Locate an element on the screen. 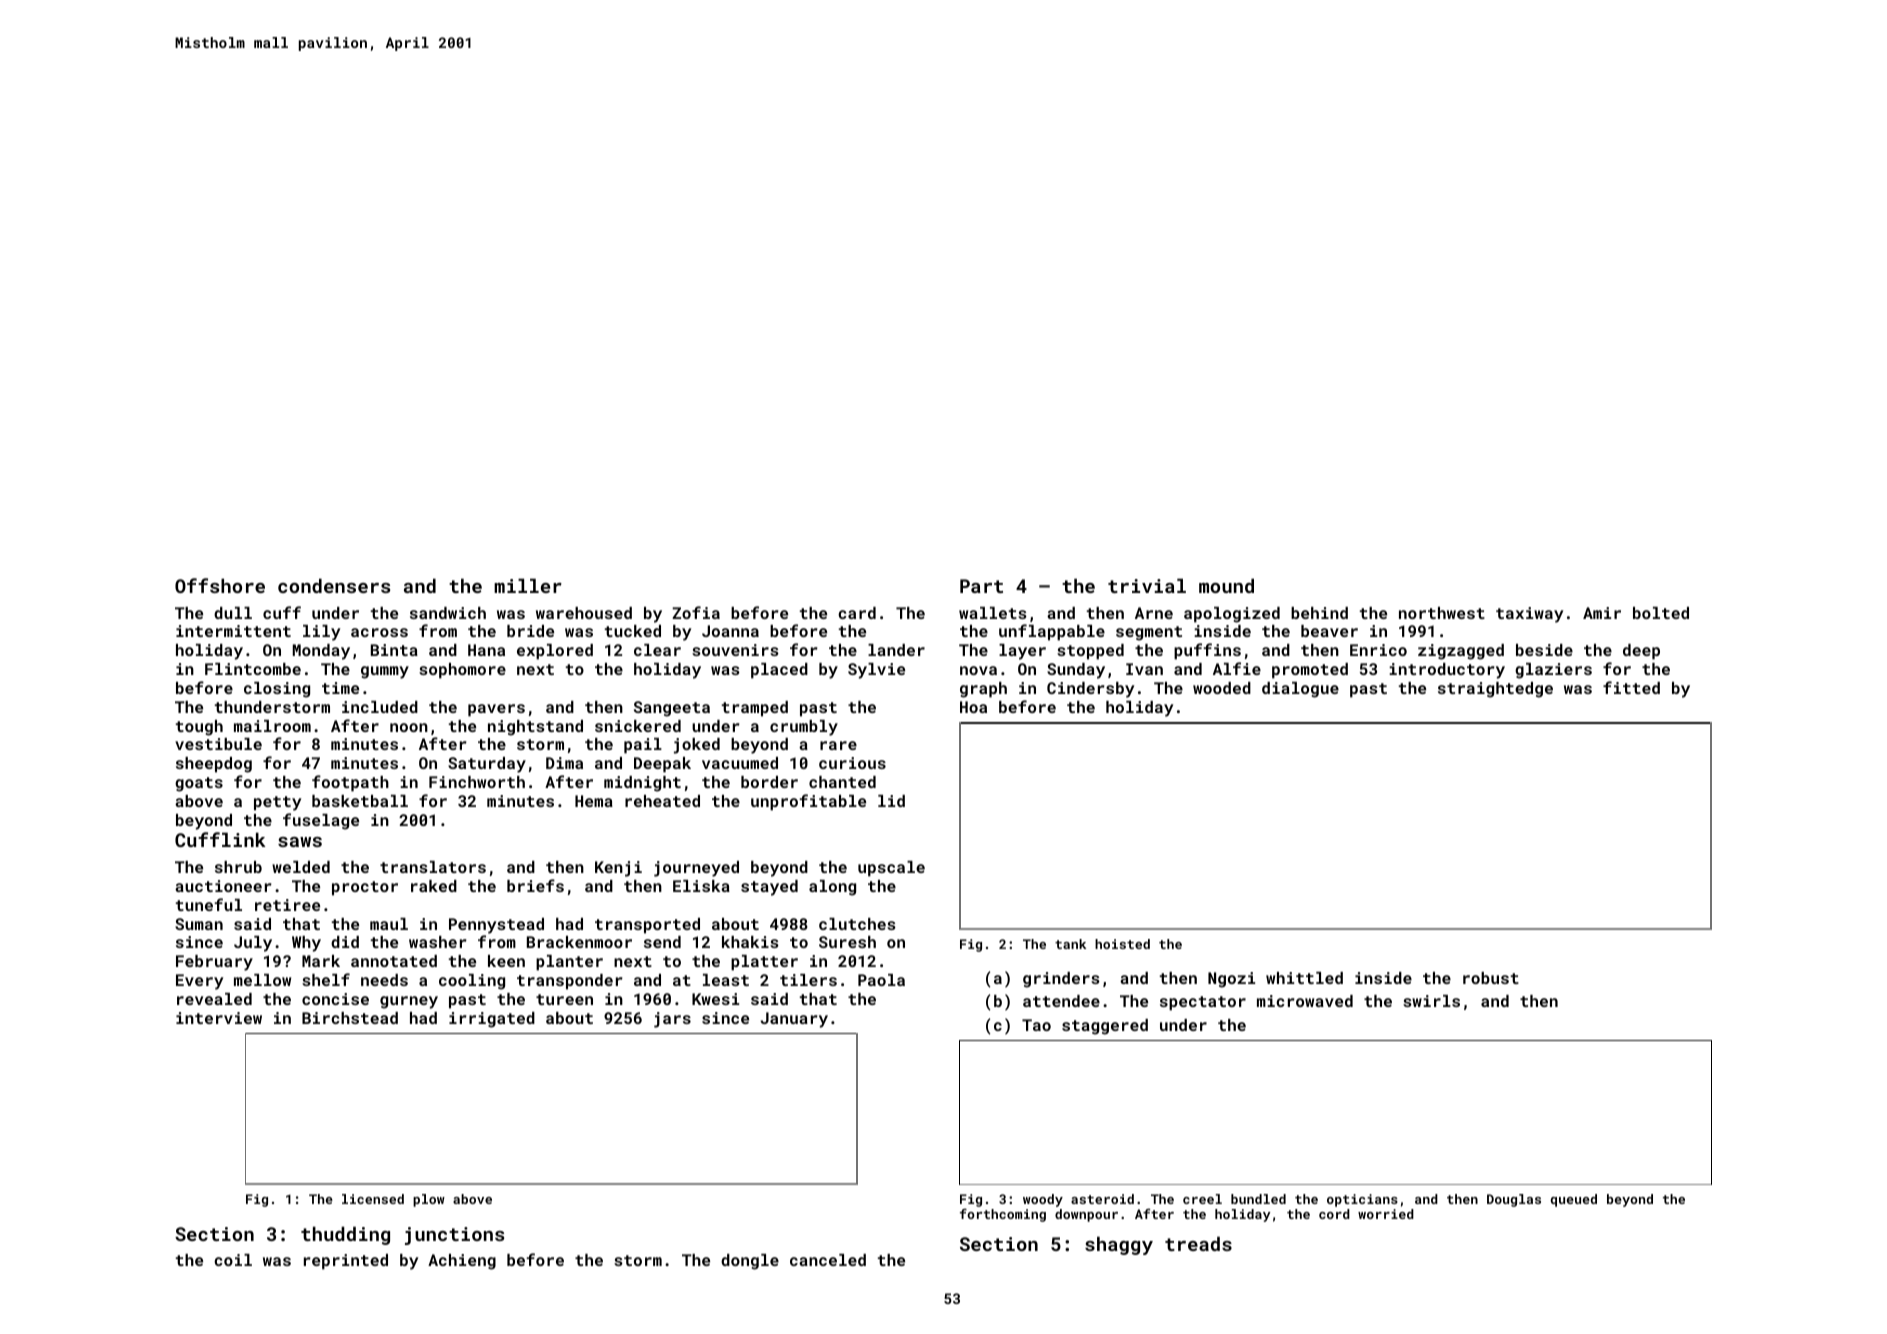 This screenshot has width=1887, height=1334. treads is located at coordinates (1198, 1244).
